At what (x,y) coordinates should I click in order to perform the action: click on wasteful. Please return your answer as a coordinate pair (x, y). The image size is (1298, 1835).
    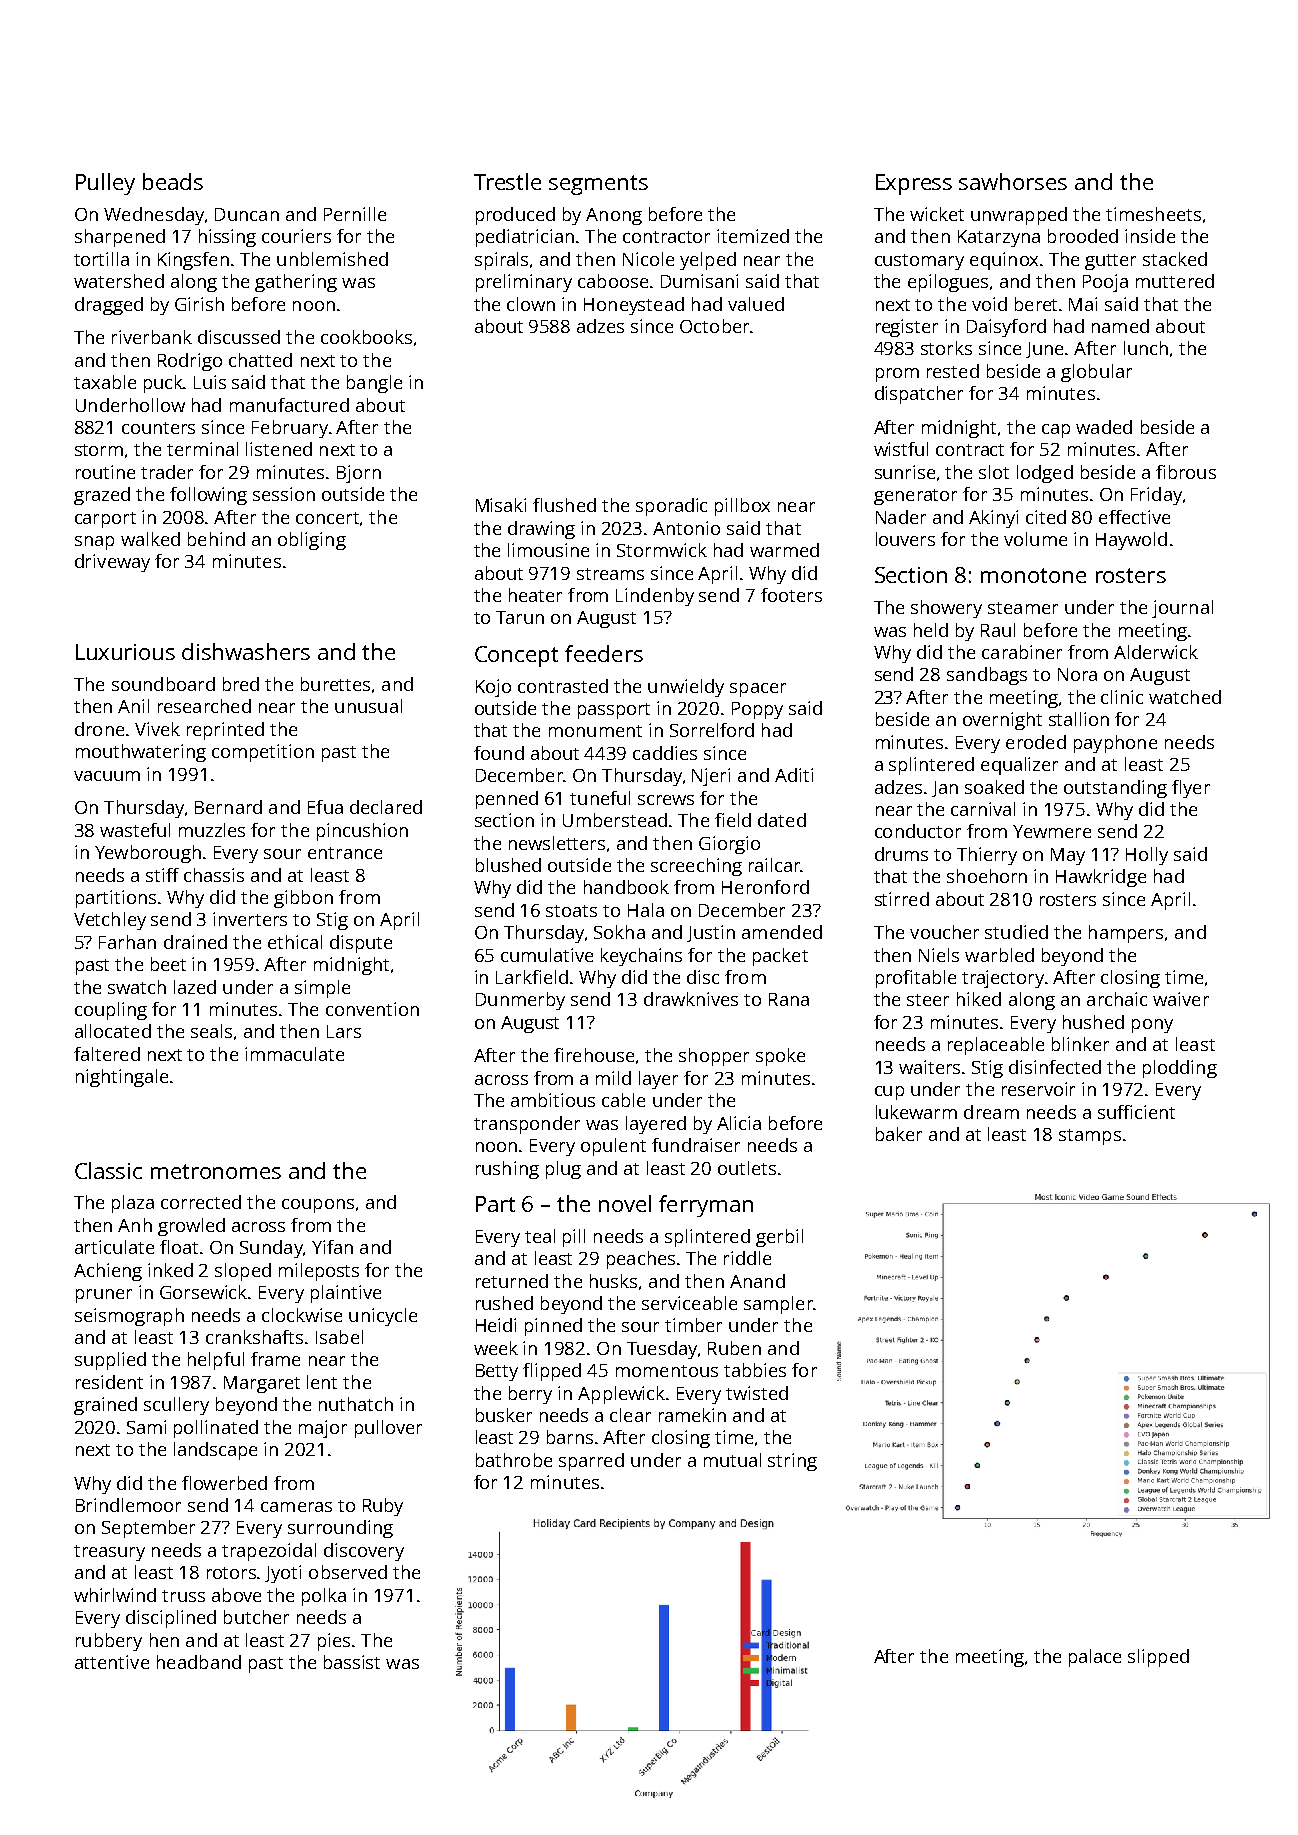
    Looking at the image, I should click on (135, 830).
